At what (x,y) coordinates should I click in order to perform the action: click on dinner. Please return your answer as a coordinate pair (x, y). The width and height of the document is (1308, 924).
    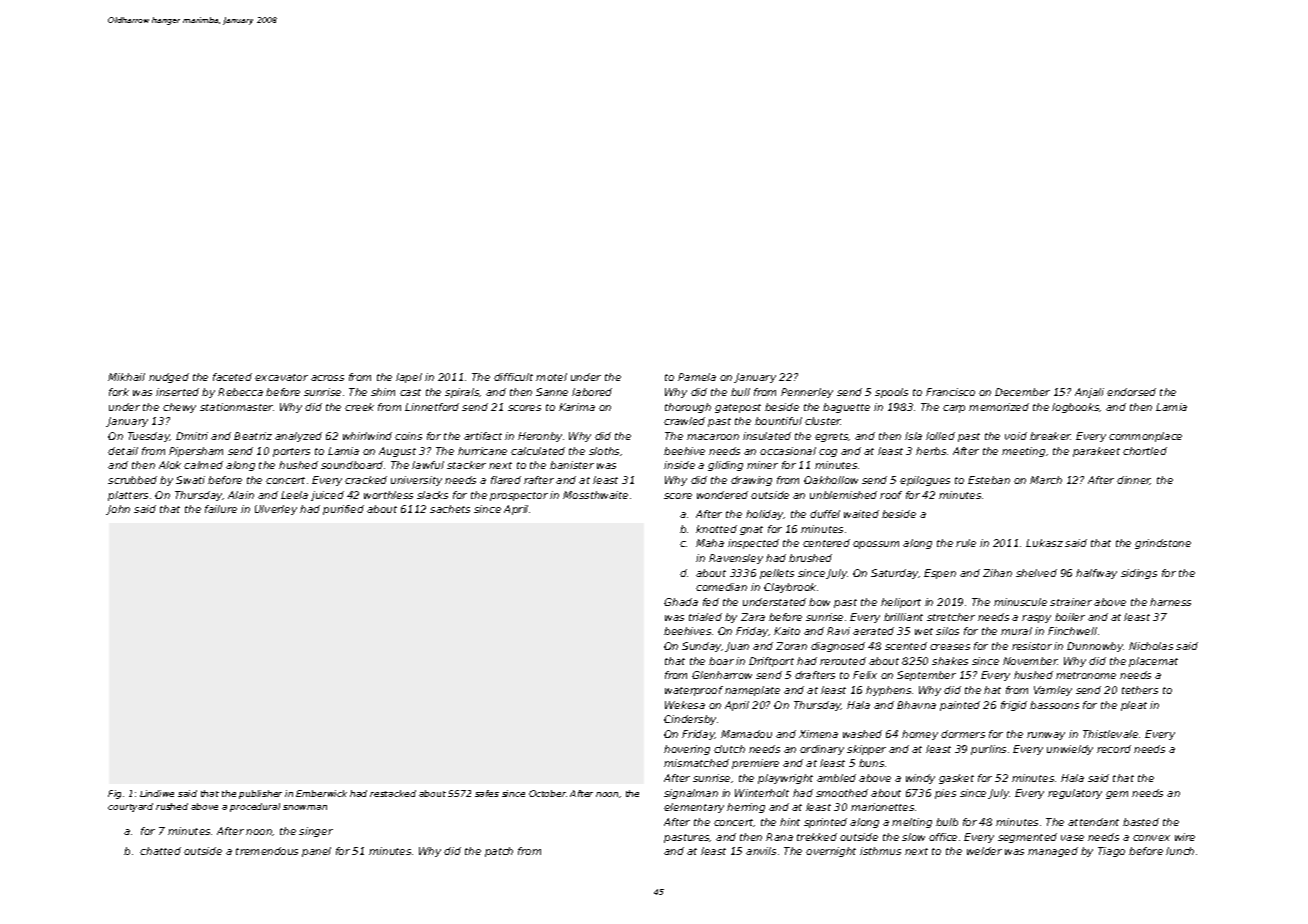
    Looking at the image, I should click on (1134, 480).
